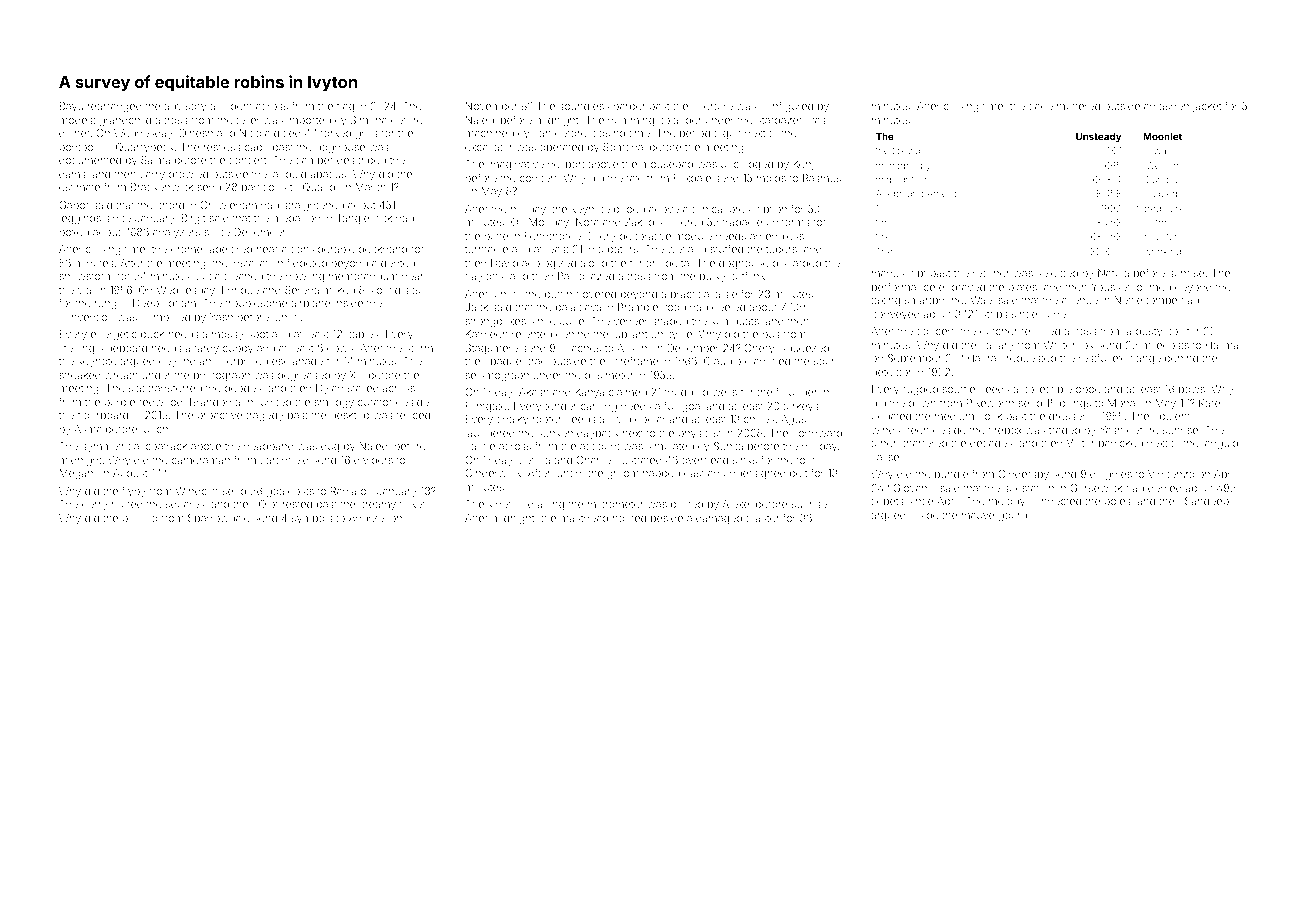 The width and height of the document is (1308, 924). Describe the element at coordinates (719, 519) in the document. I see `damaged` at that location.
